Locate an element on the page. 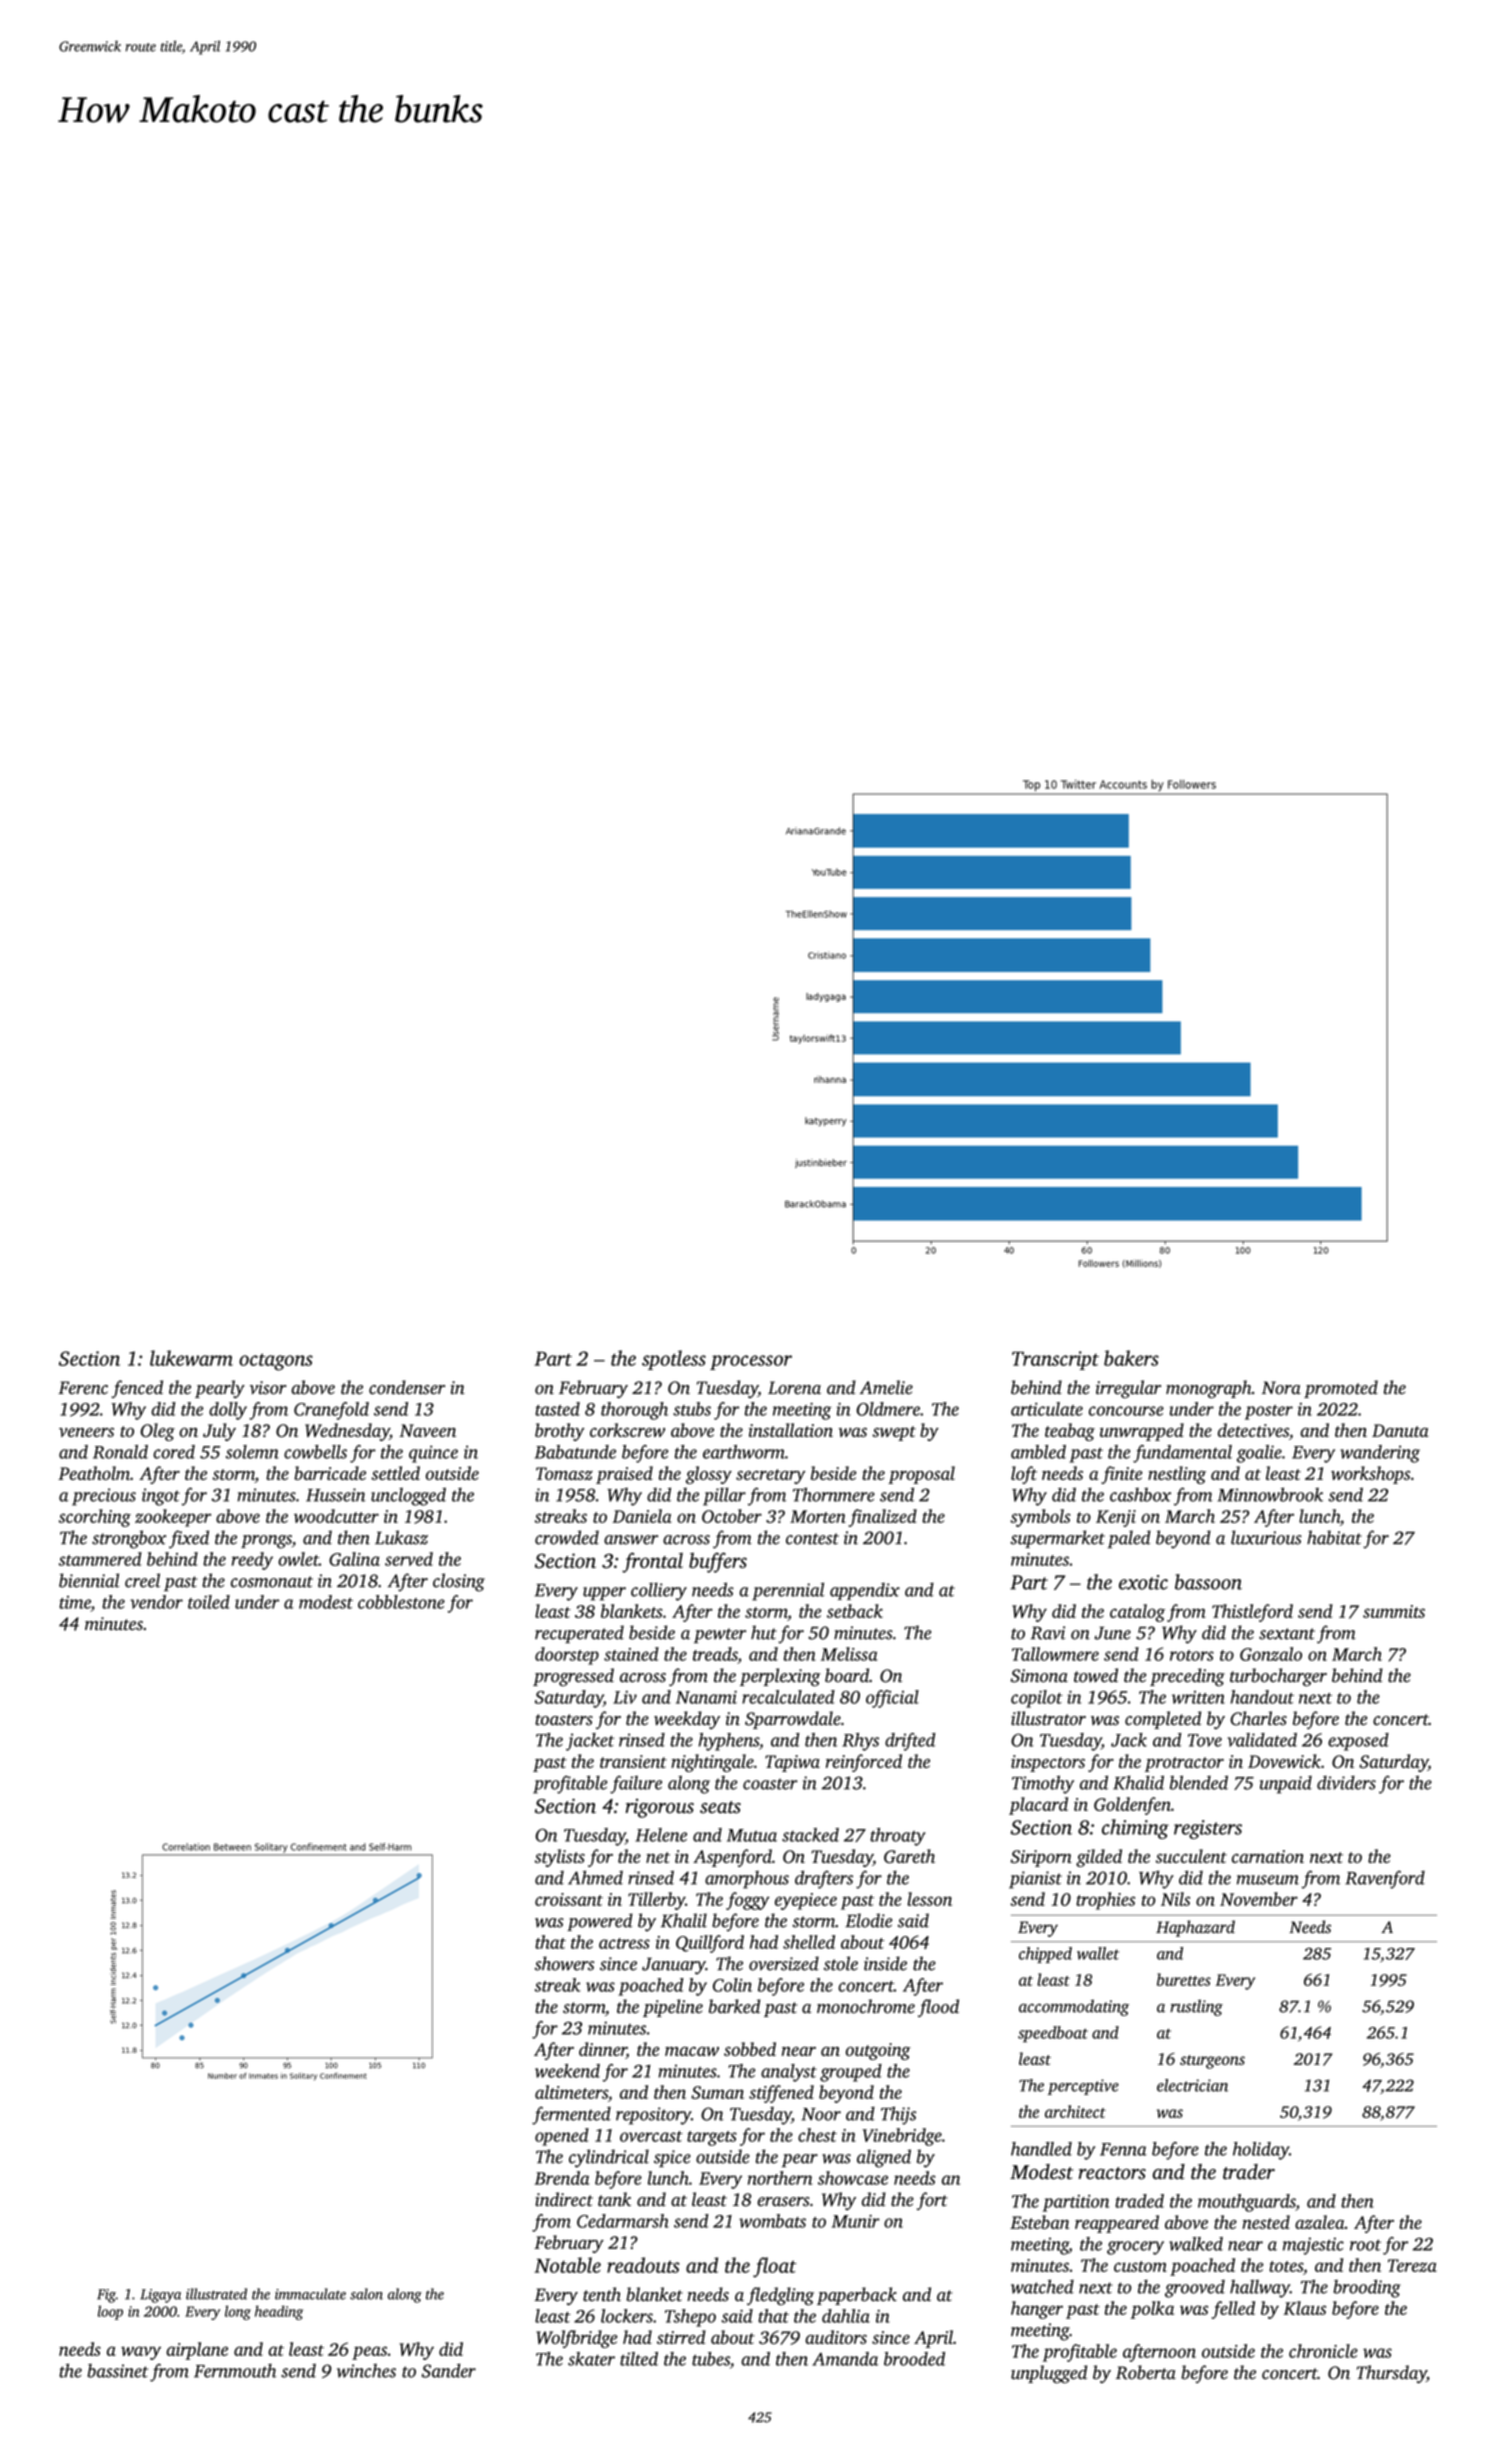 Image resolution: width=1496 pixels, height=2464 pixels. stained is located at coordinates (631, 1654).
